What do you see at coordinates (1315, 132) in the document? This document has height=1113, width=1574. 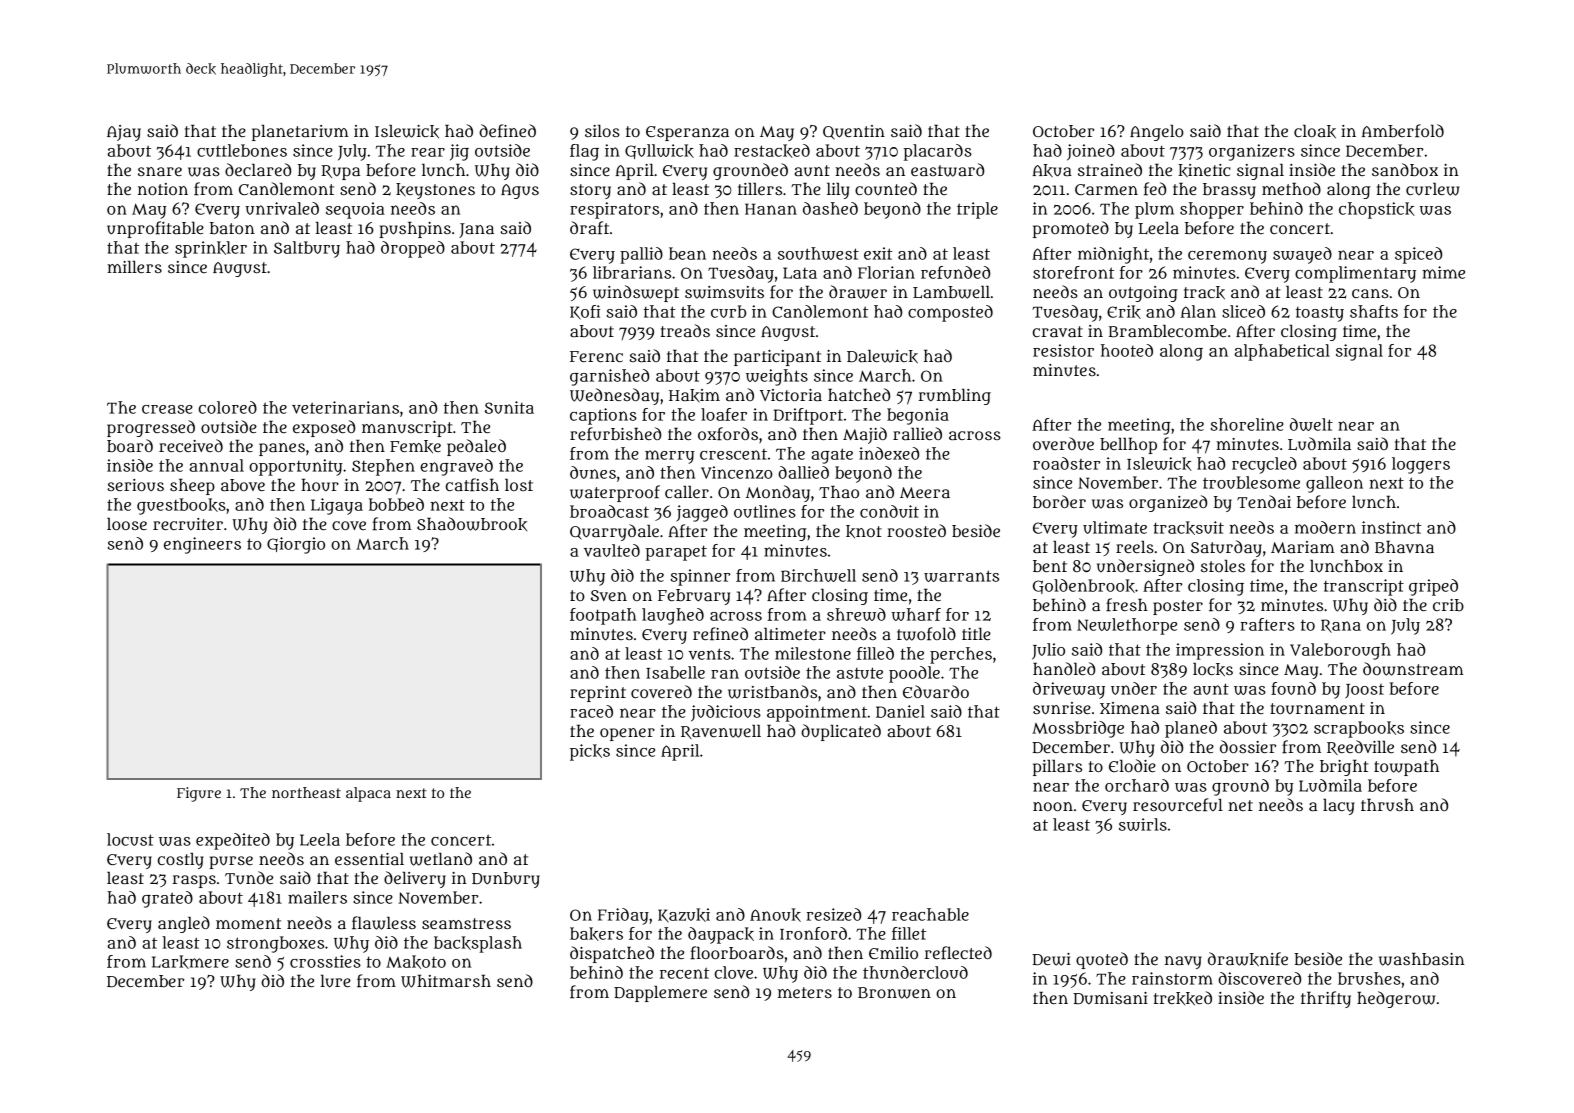 I see `cloak` at bounding box center [1315, 132].
